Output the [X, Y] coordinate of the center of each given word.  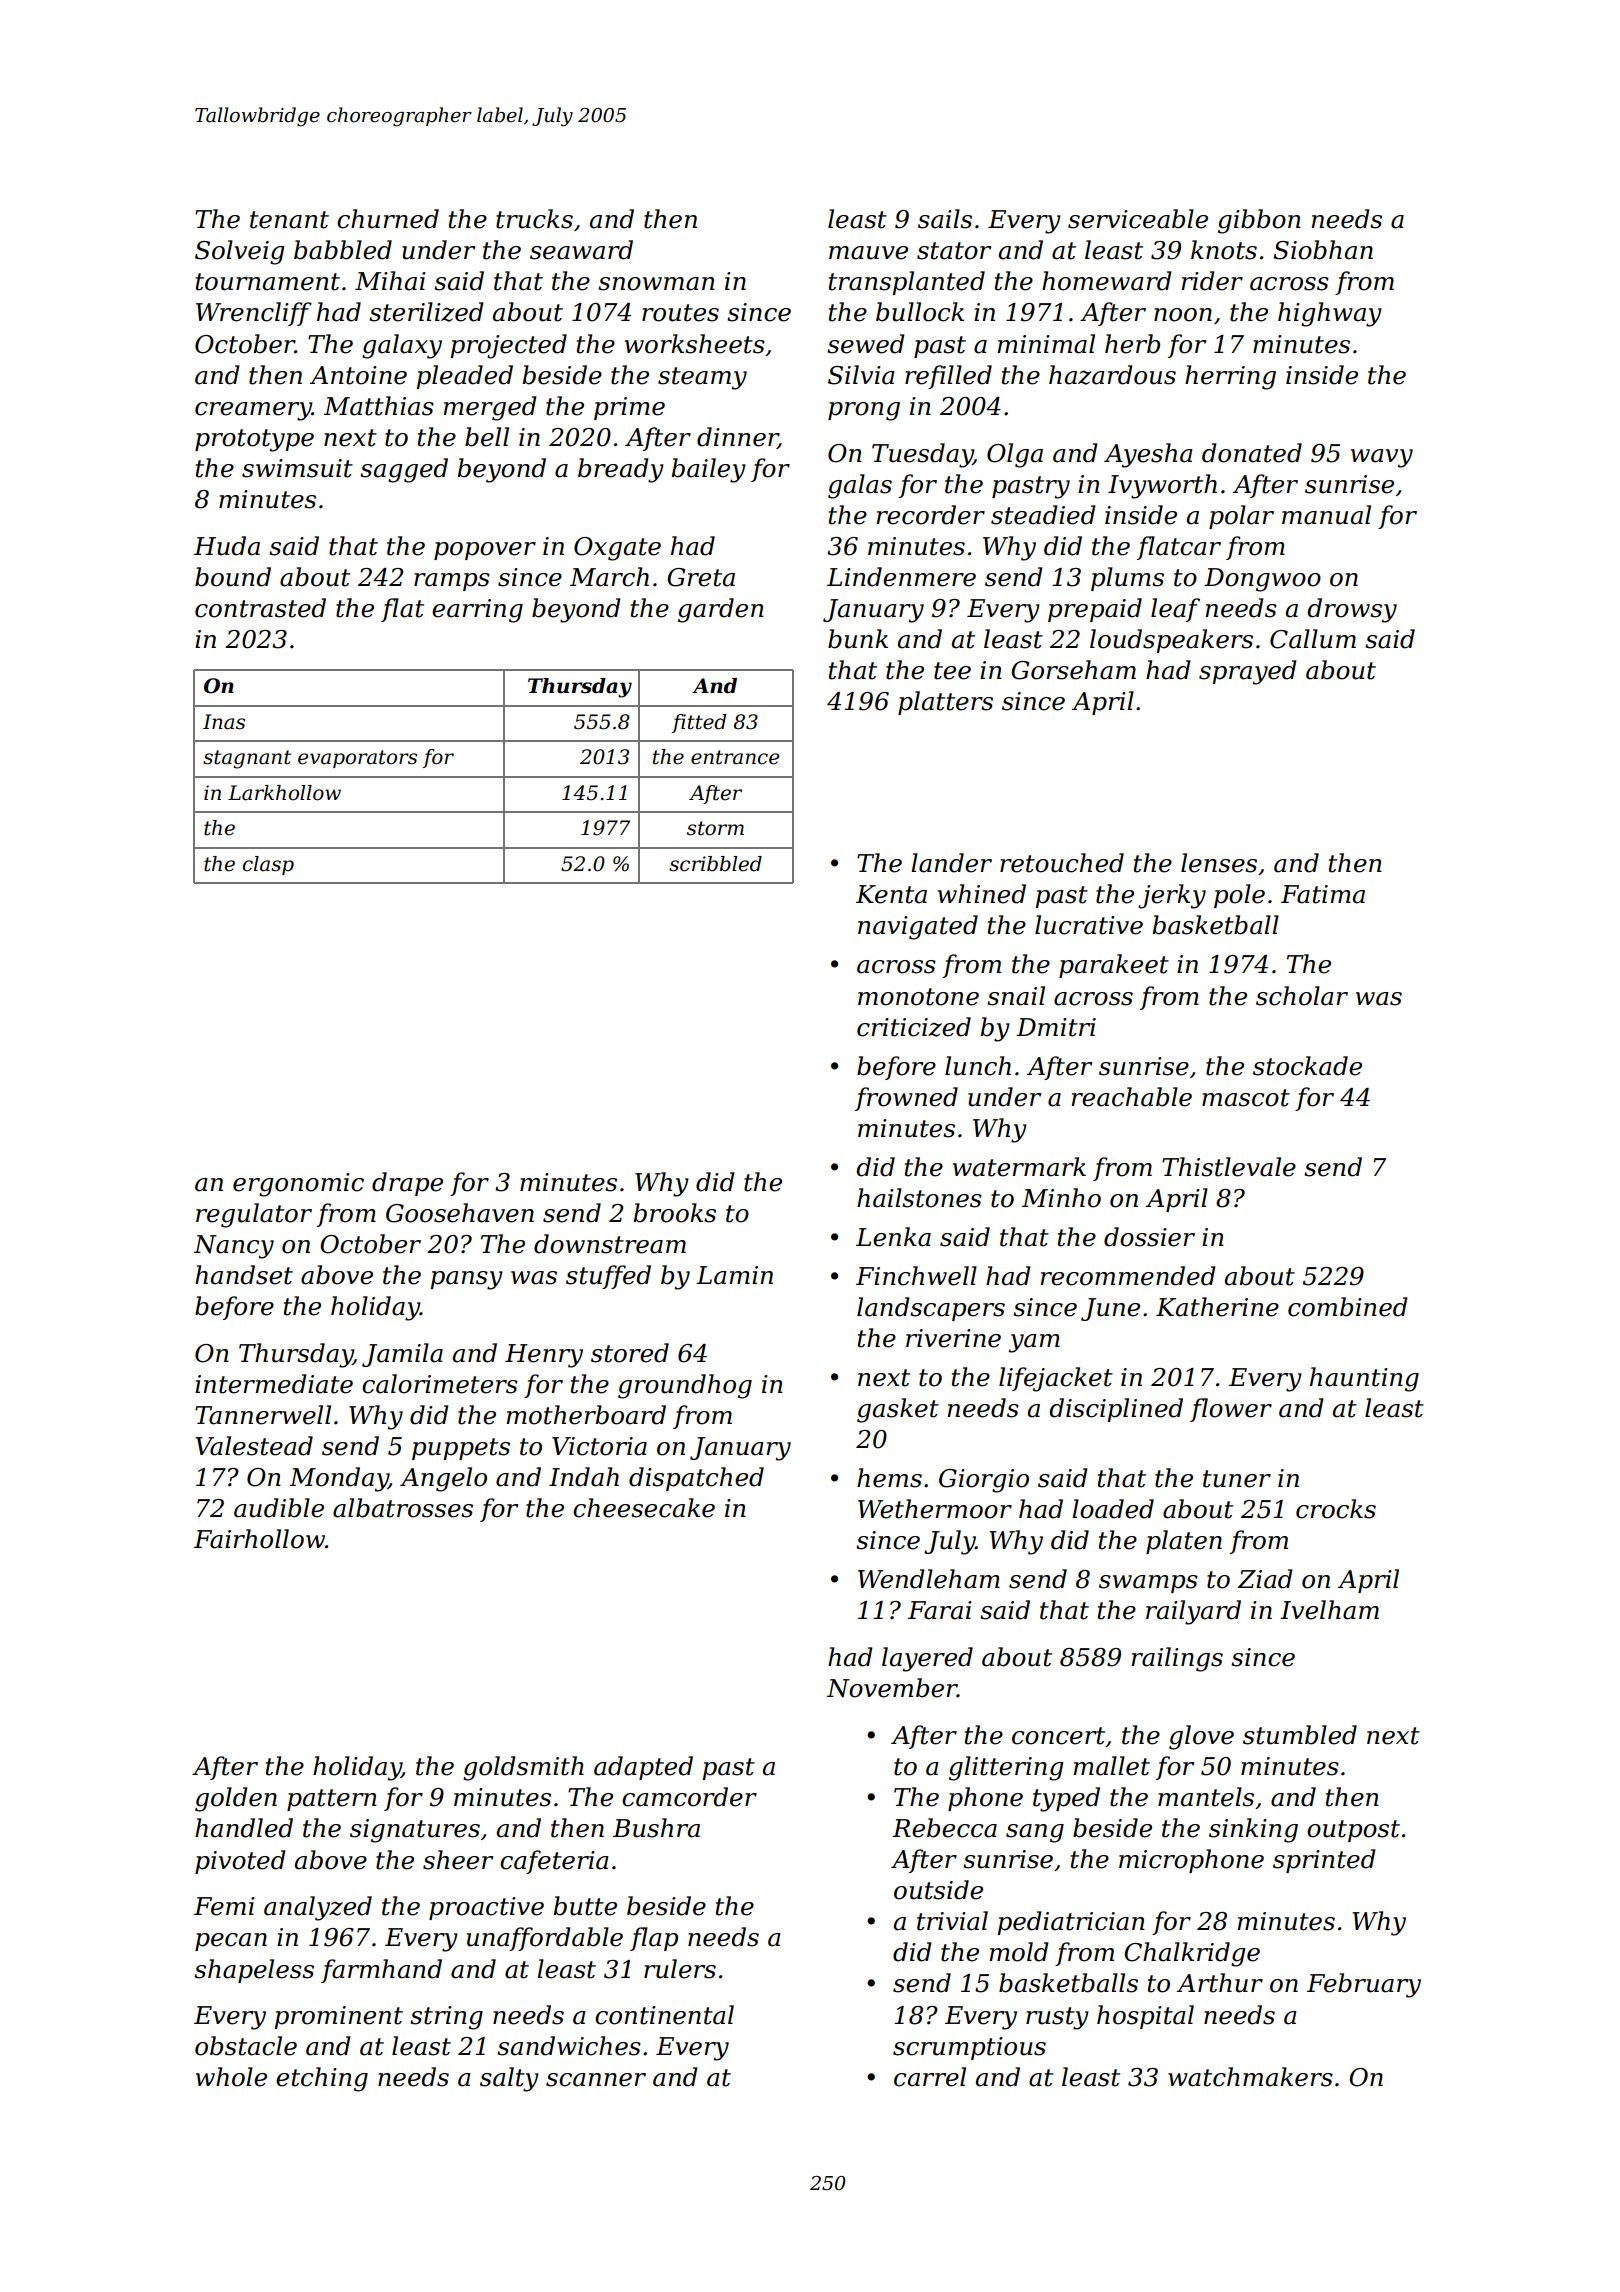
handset [244, 1275]
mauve [868, 253]
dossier [1149, 1237]
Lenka [893, 1237]
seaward [581, 250]
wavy [1382, 458]
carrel [930, 2077]
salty [509, 2079]
